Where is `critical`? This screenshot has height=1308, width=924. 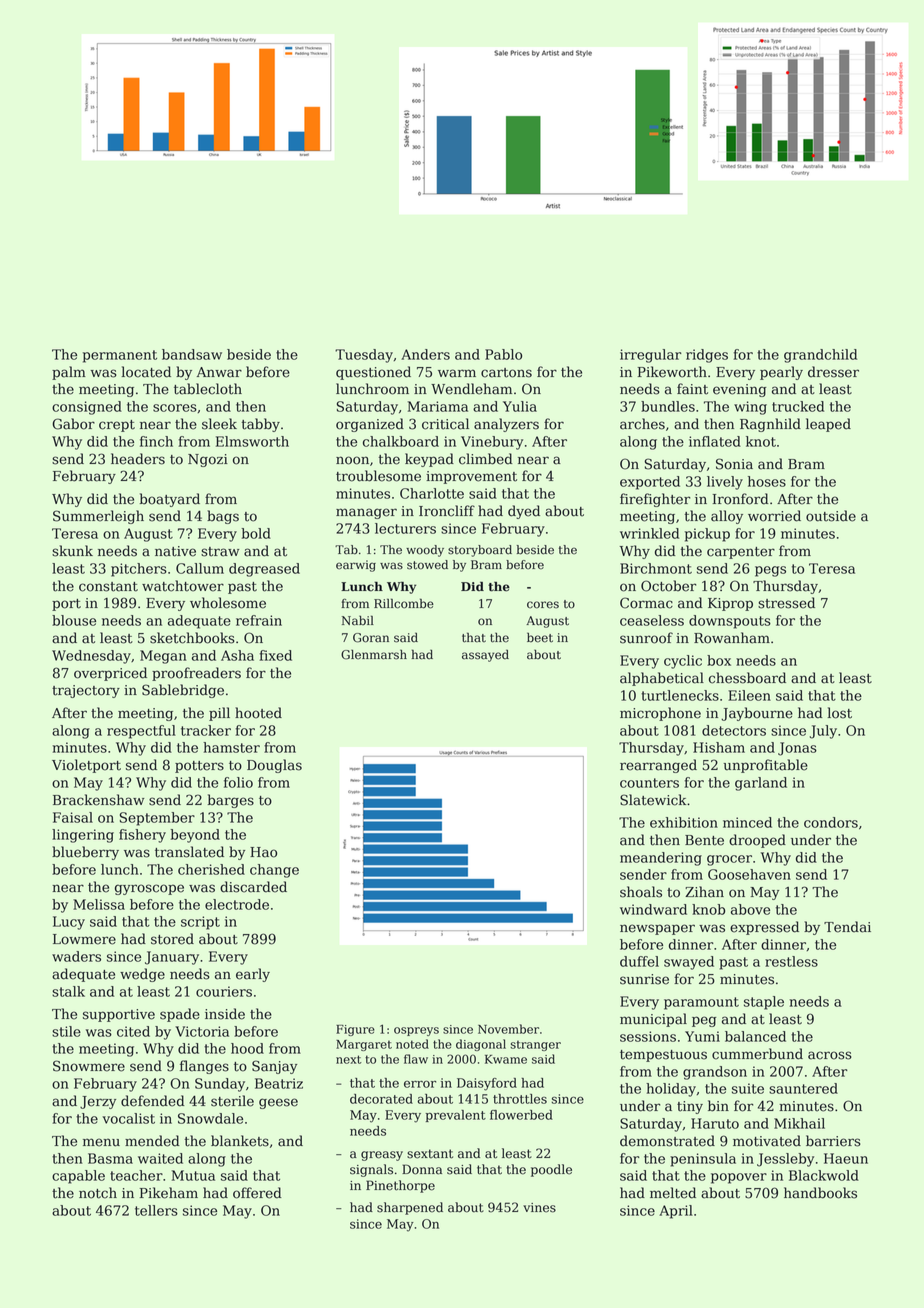
critical is located at coordinates (445, 424).
